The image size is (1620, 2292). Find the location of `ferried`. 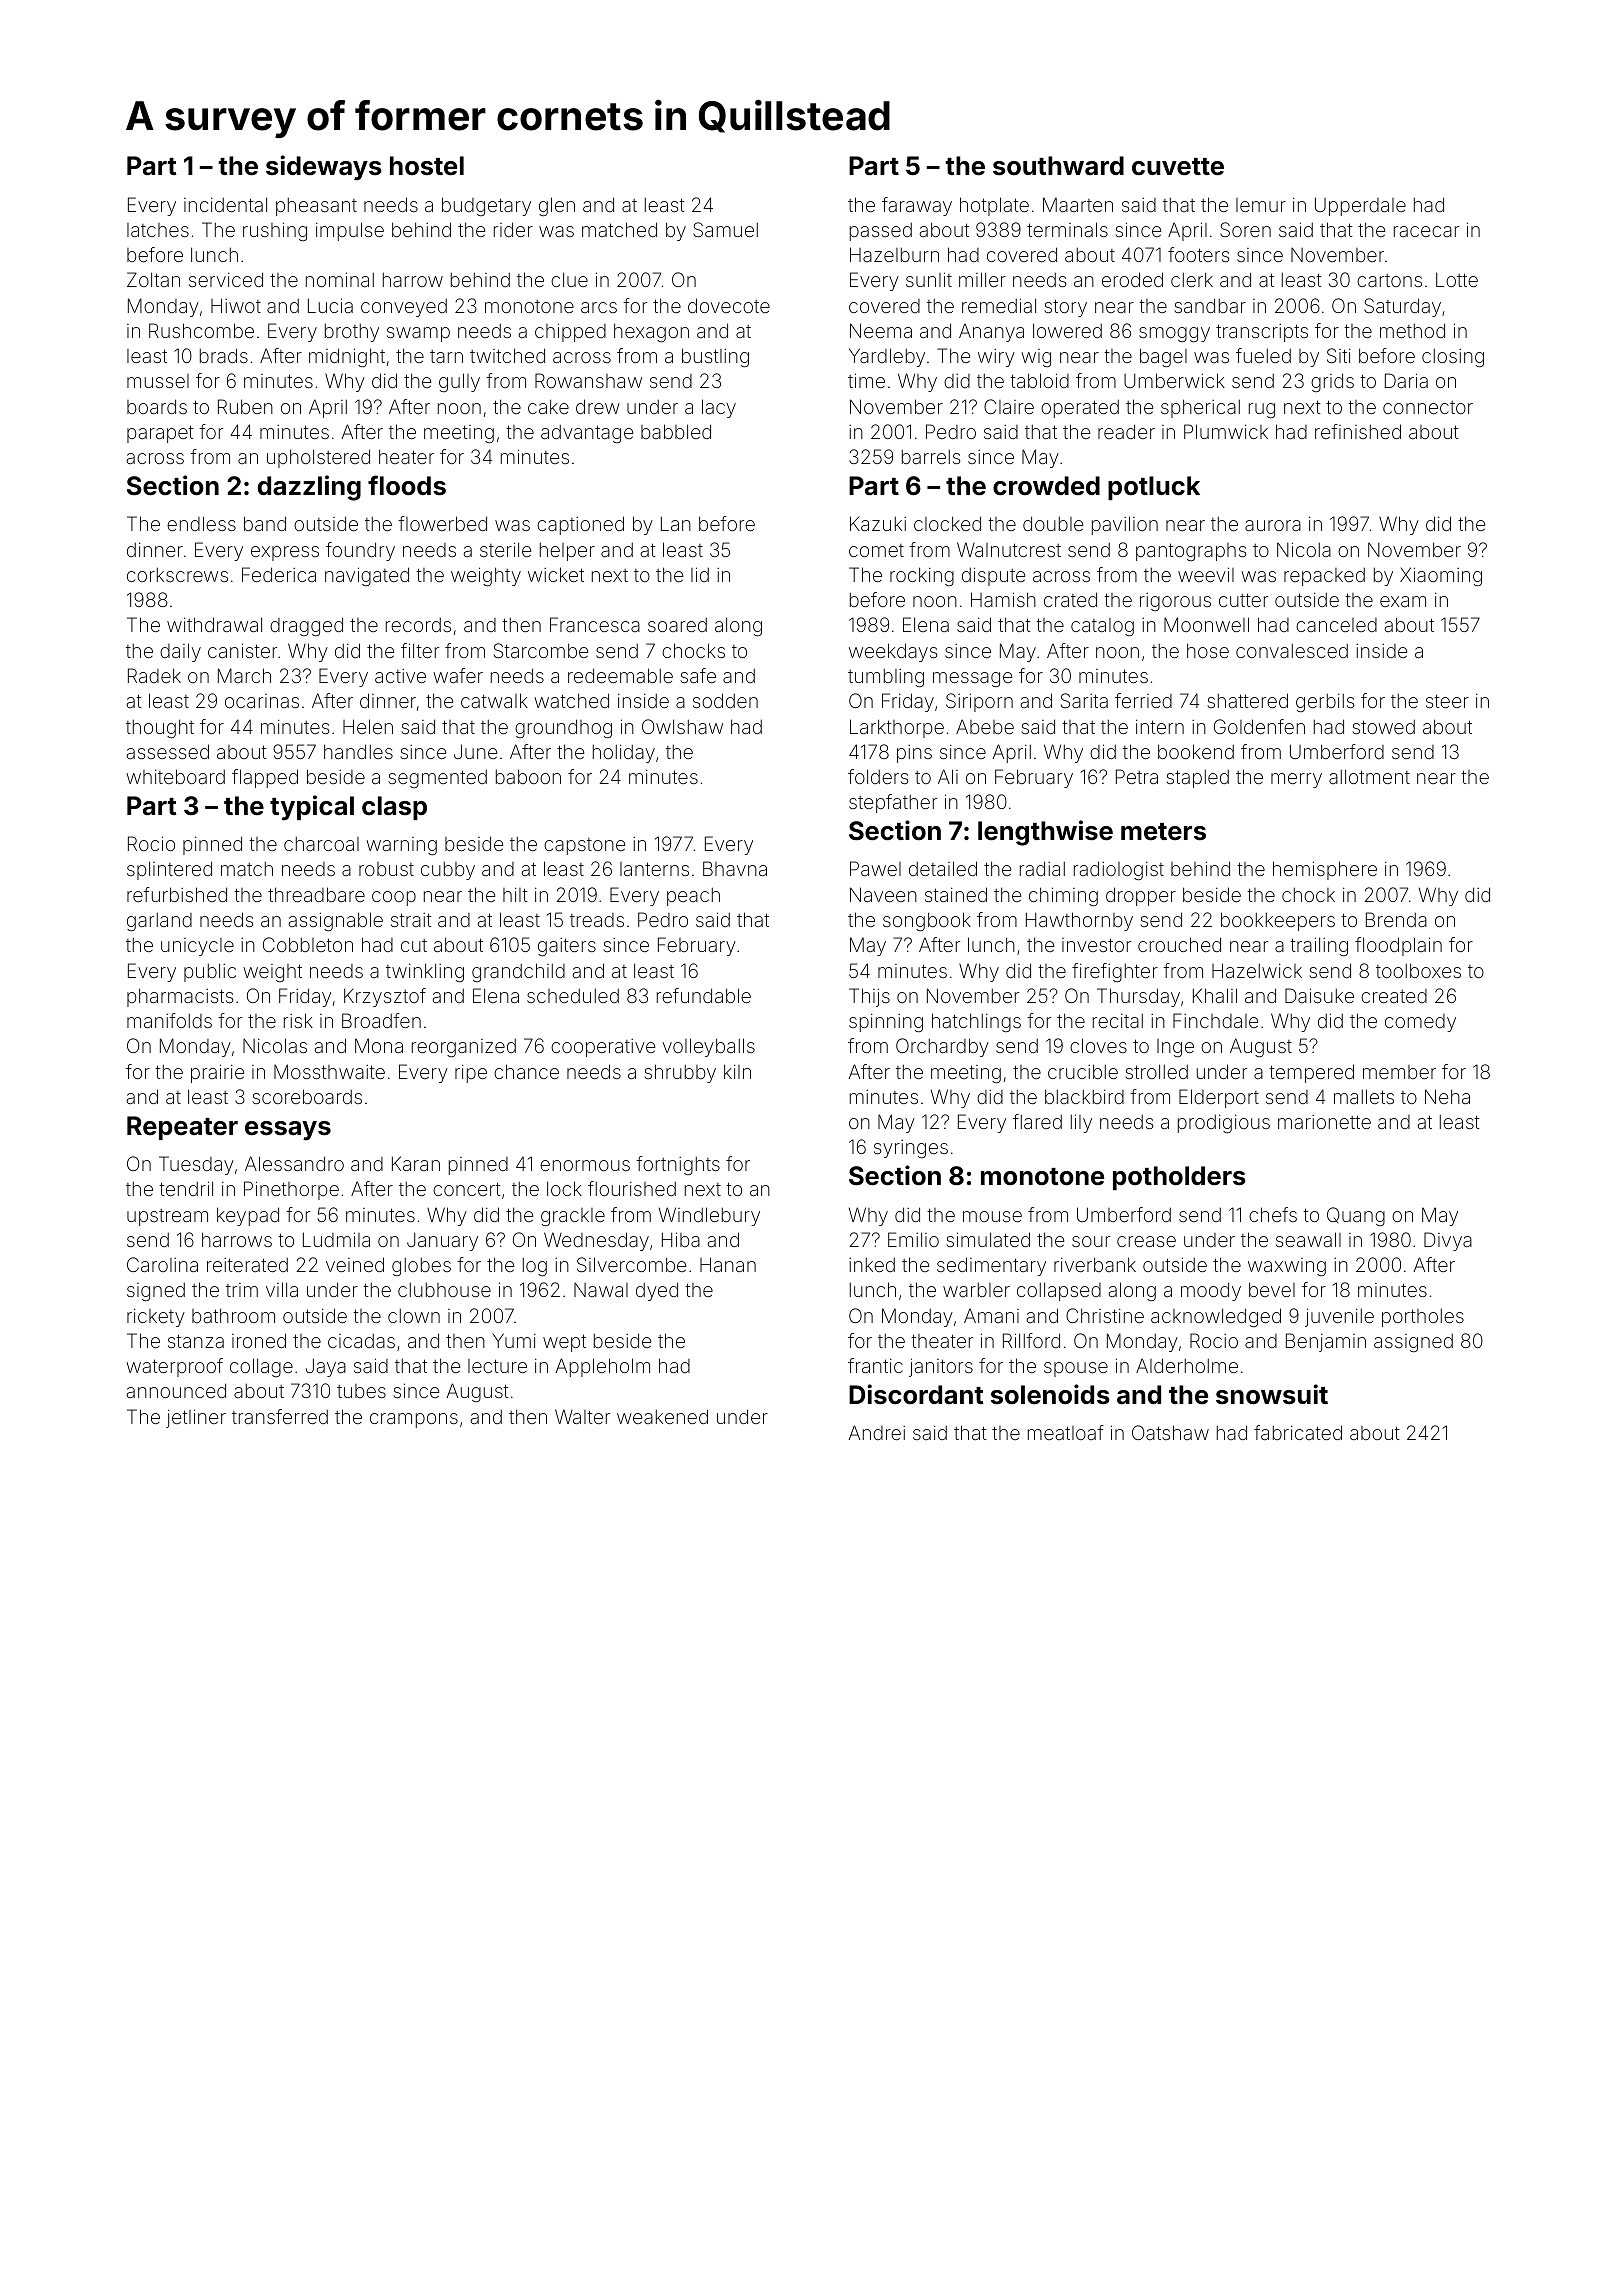

ferried is located at coordinates (1143, 700).
